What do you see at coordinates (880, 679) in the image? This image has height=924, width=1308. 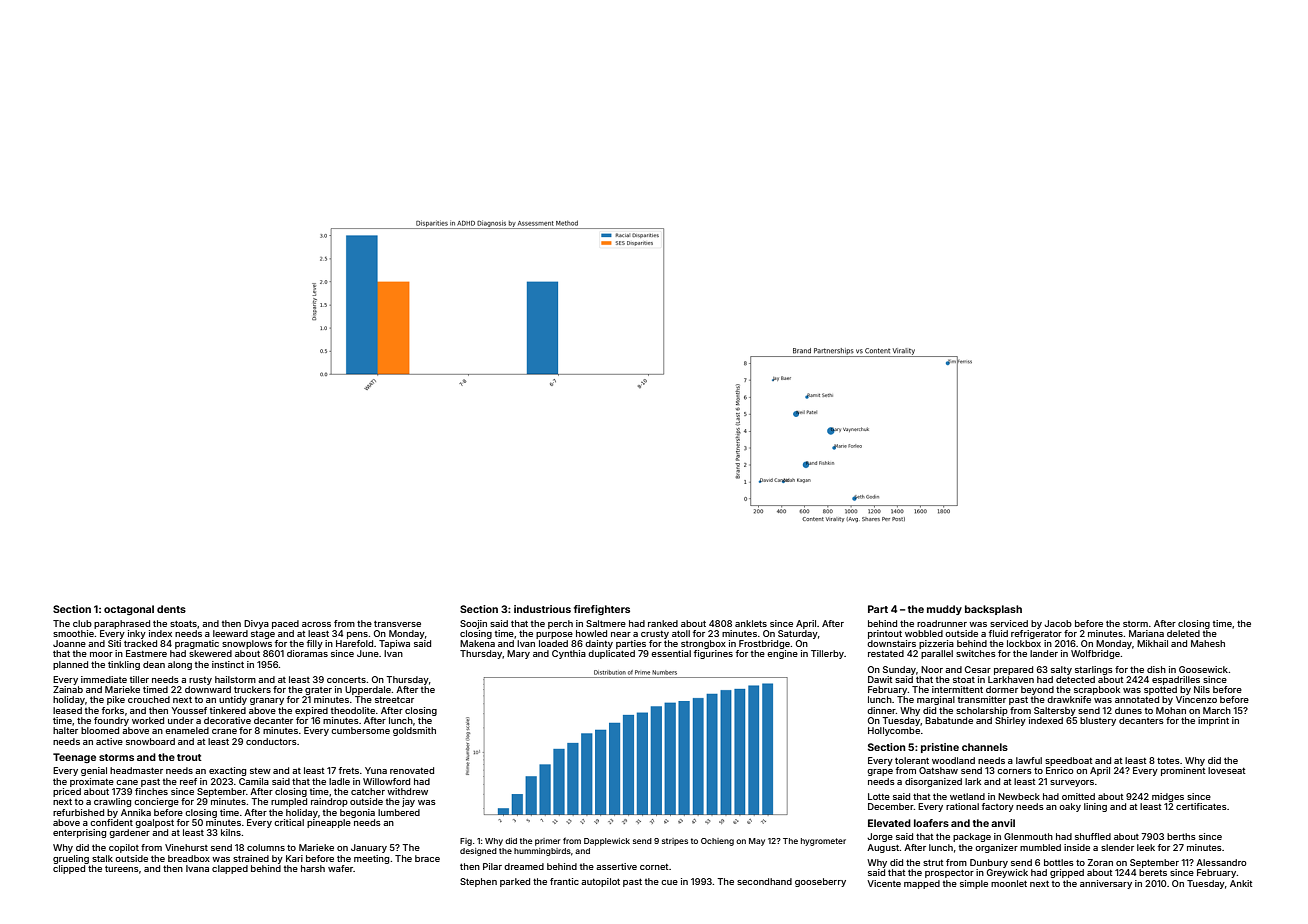 I see `Dawit` at bounding box center [880, 679].
